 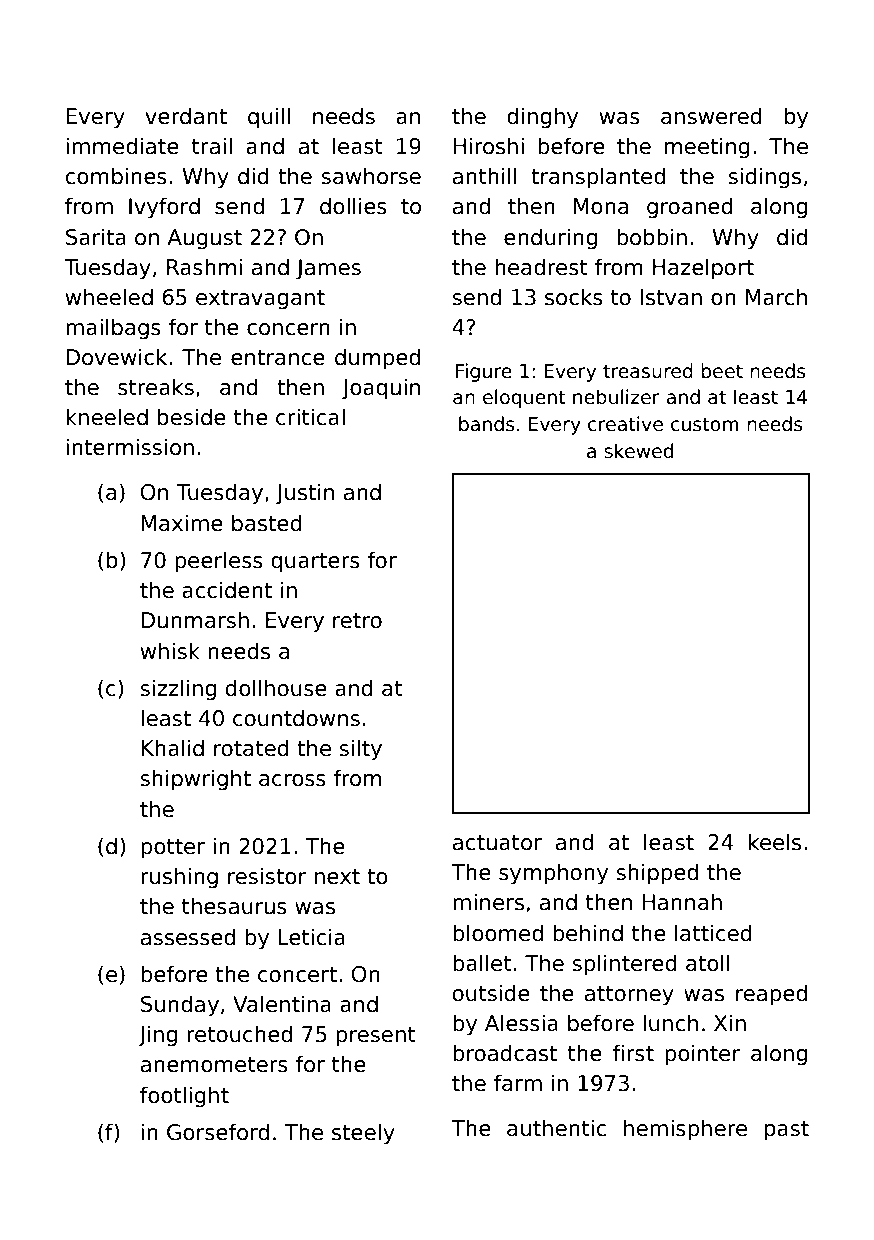 What do you see at coordinates (713, 933) in the image?
I see `latticed` at bounding box center [713, 933].
